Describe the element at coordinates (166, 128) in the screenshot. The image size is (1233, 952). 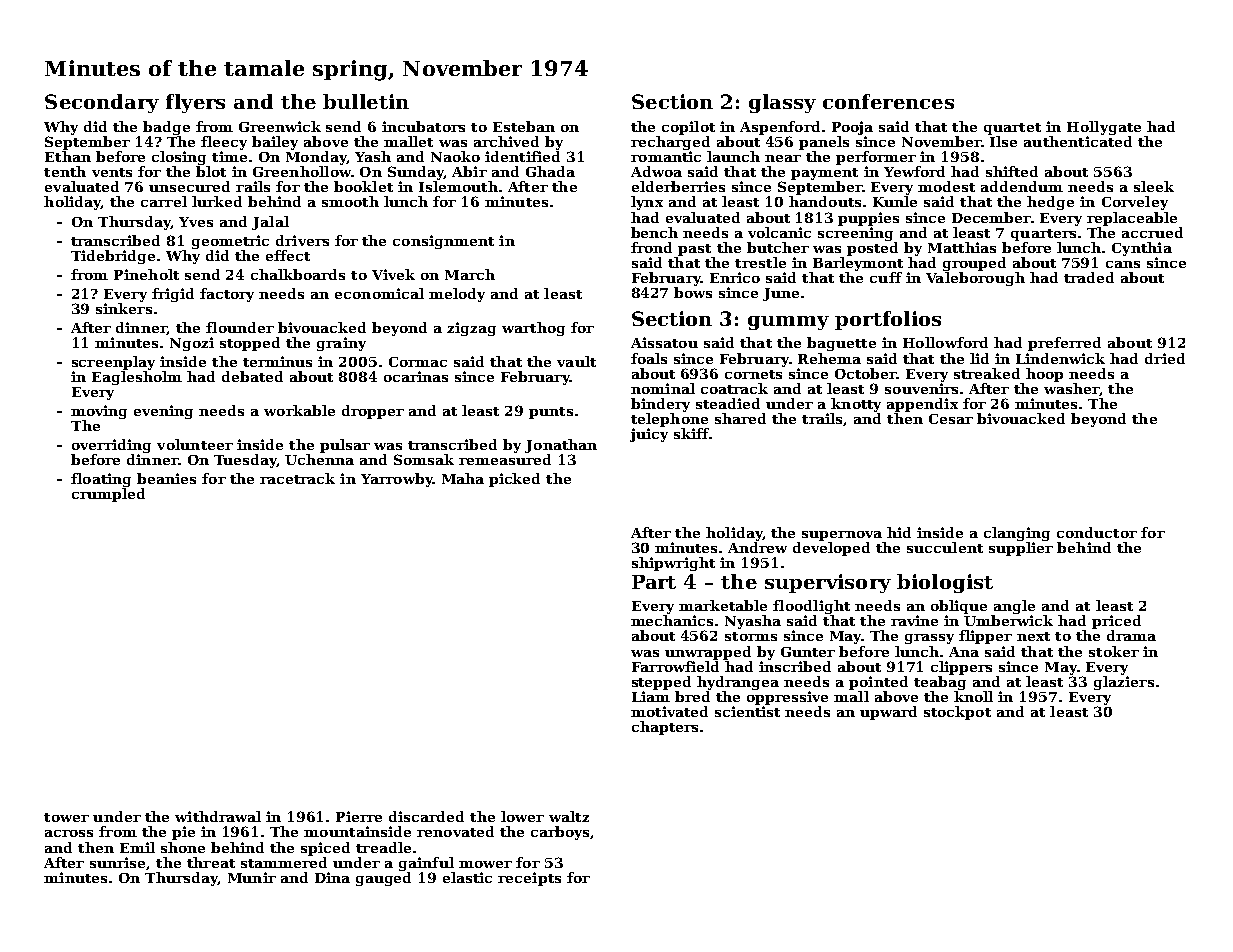
I see `badge` at that location.
